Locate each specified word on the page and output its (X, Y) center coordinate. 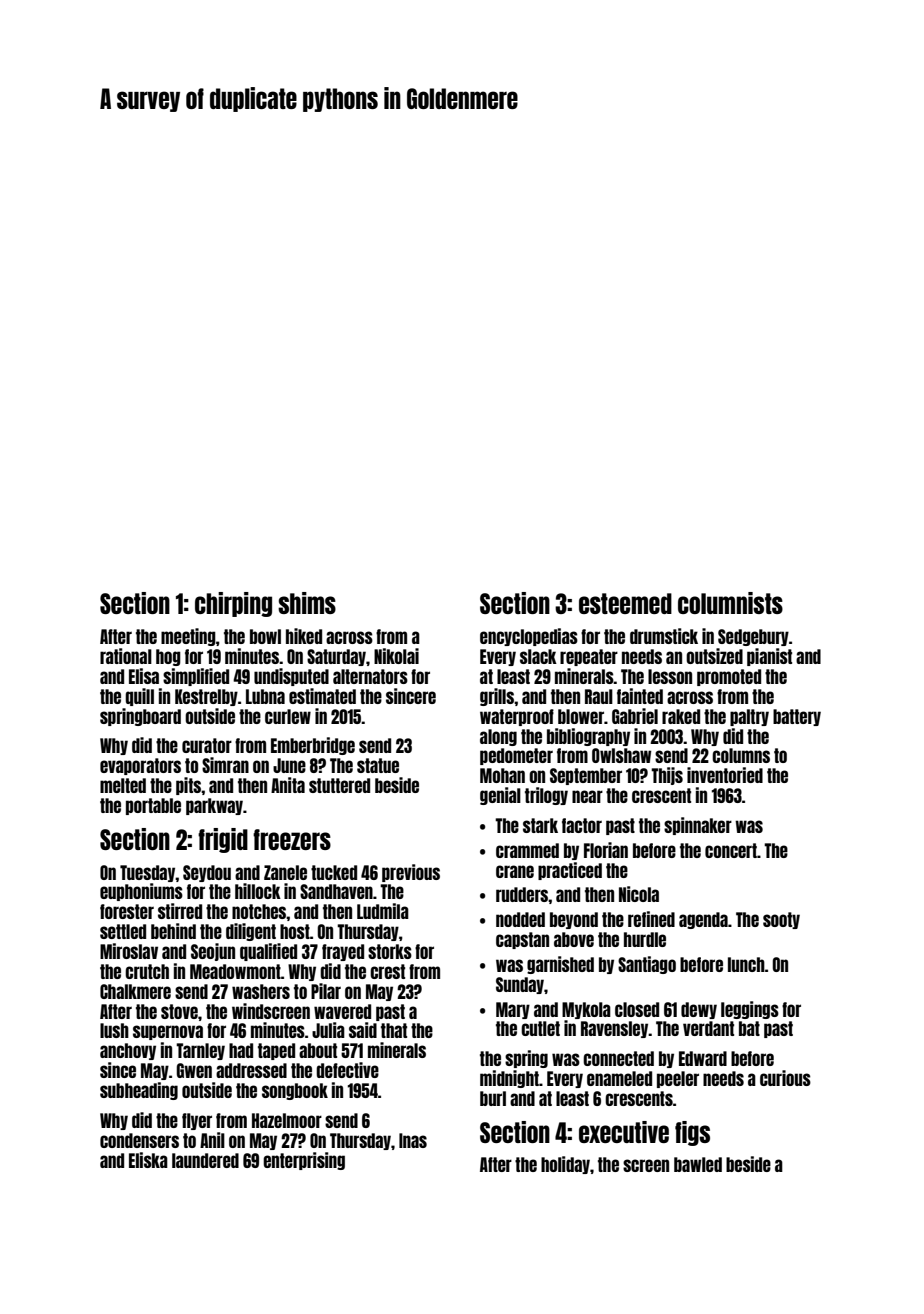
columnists (730, 603)
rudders (522, 894)
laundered (205, 1160)
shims (307, 603)
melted (123, 785)
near (587, 796)
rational (126, 656)
